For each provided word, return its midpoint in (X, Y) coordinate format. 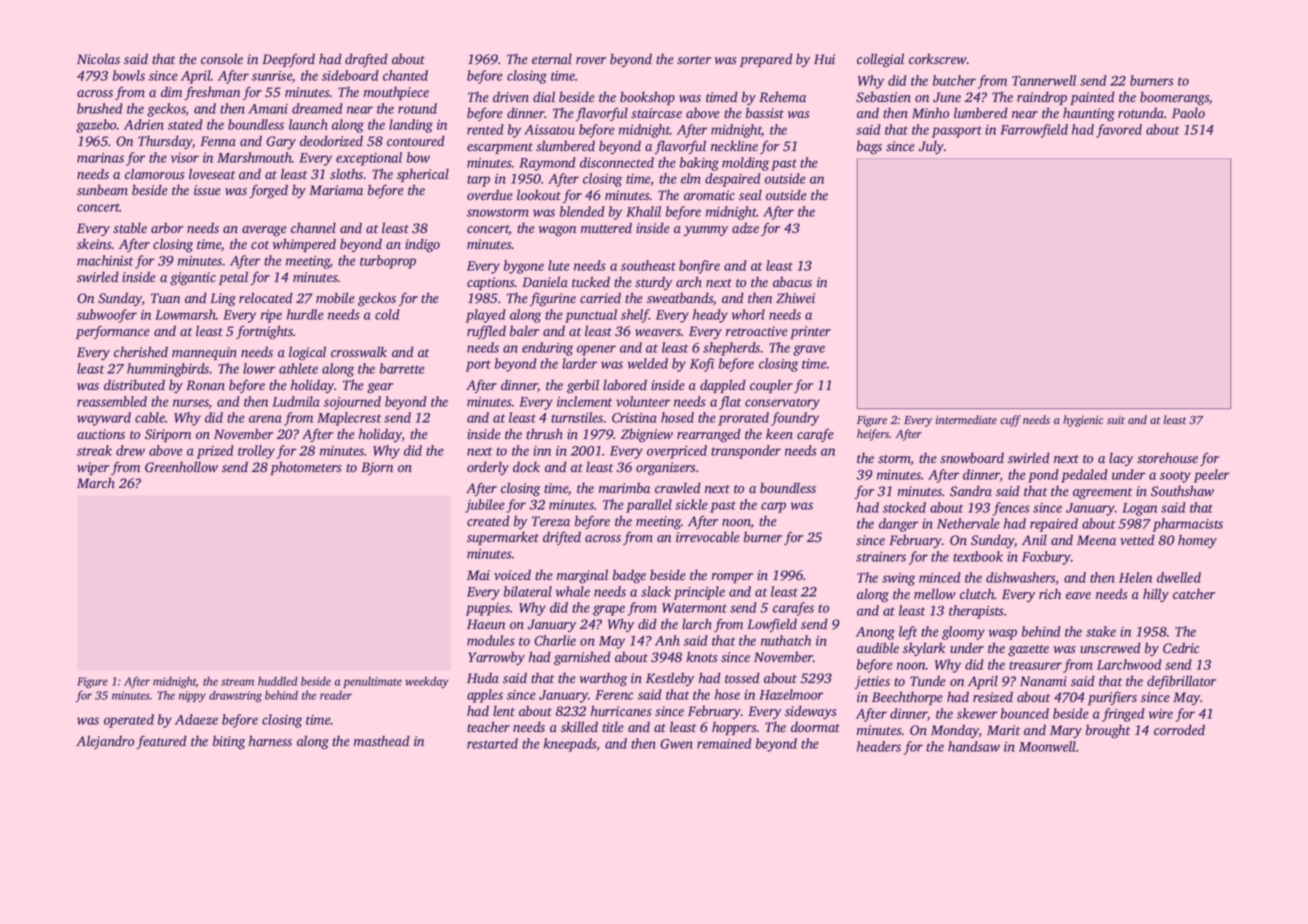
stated (185, 124)
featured (162, 742)
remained (724, 743)
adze (745, 227)
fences (1011, 509)
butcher (954, 80)
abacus (792, 281)
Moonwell (1047, 746)
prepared (766, 60)
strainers (881, 557)
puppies (488, 609)
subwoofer (107, 316)
